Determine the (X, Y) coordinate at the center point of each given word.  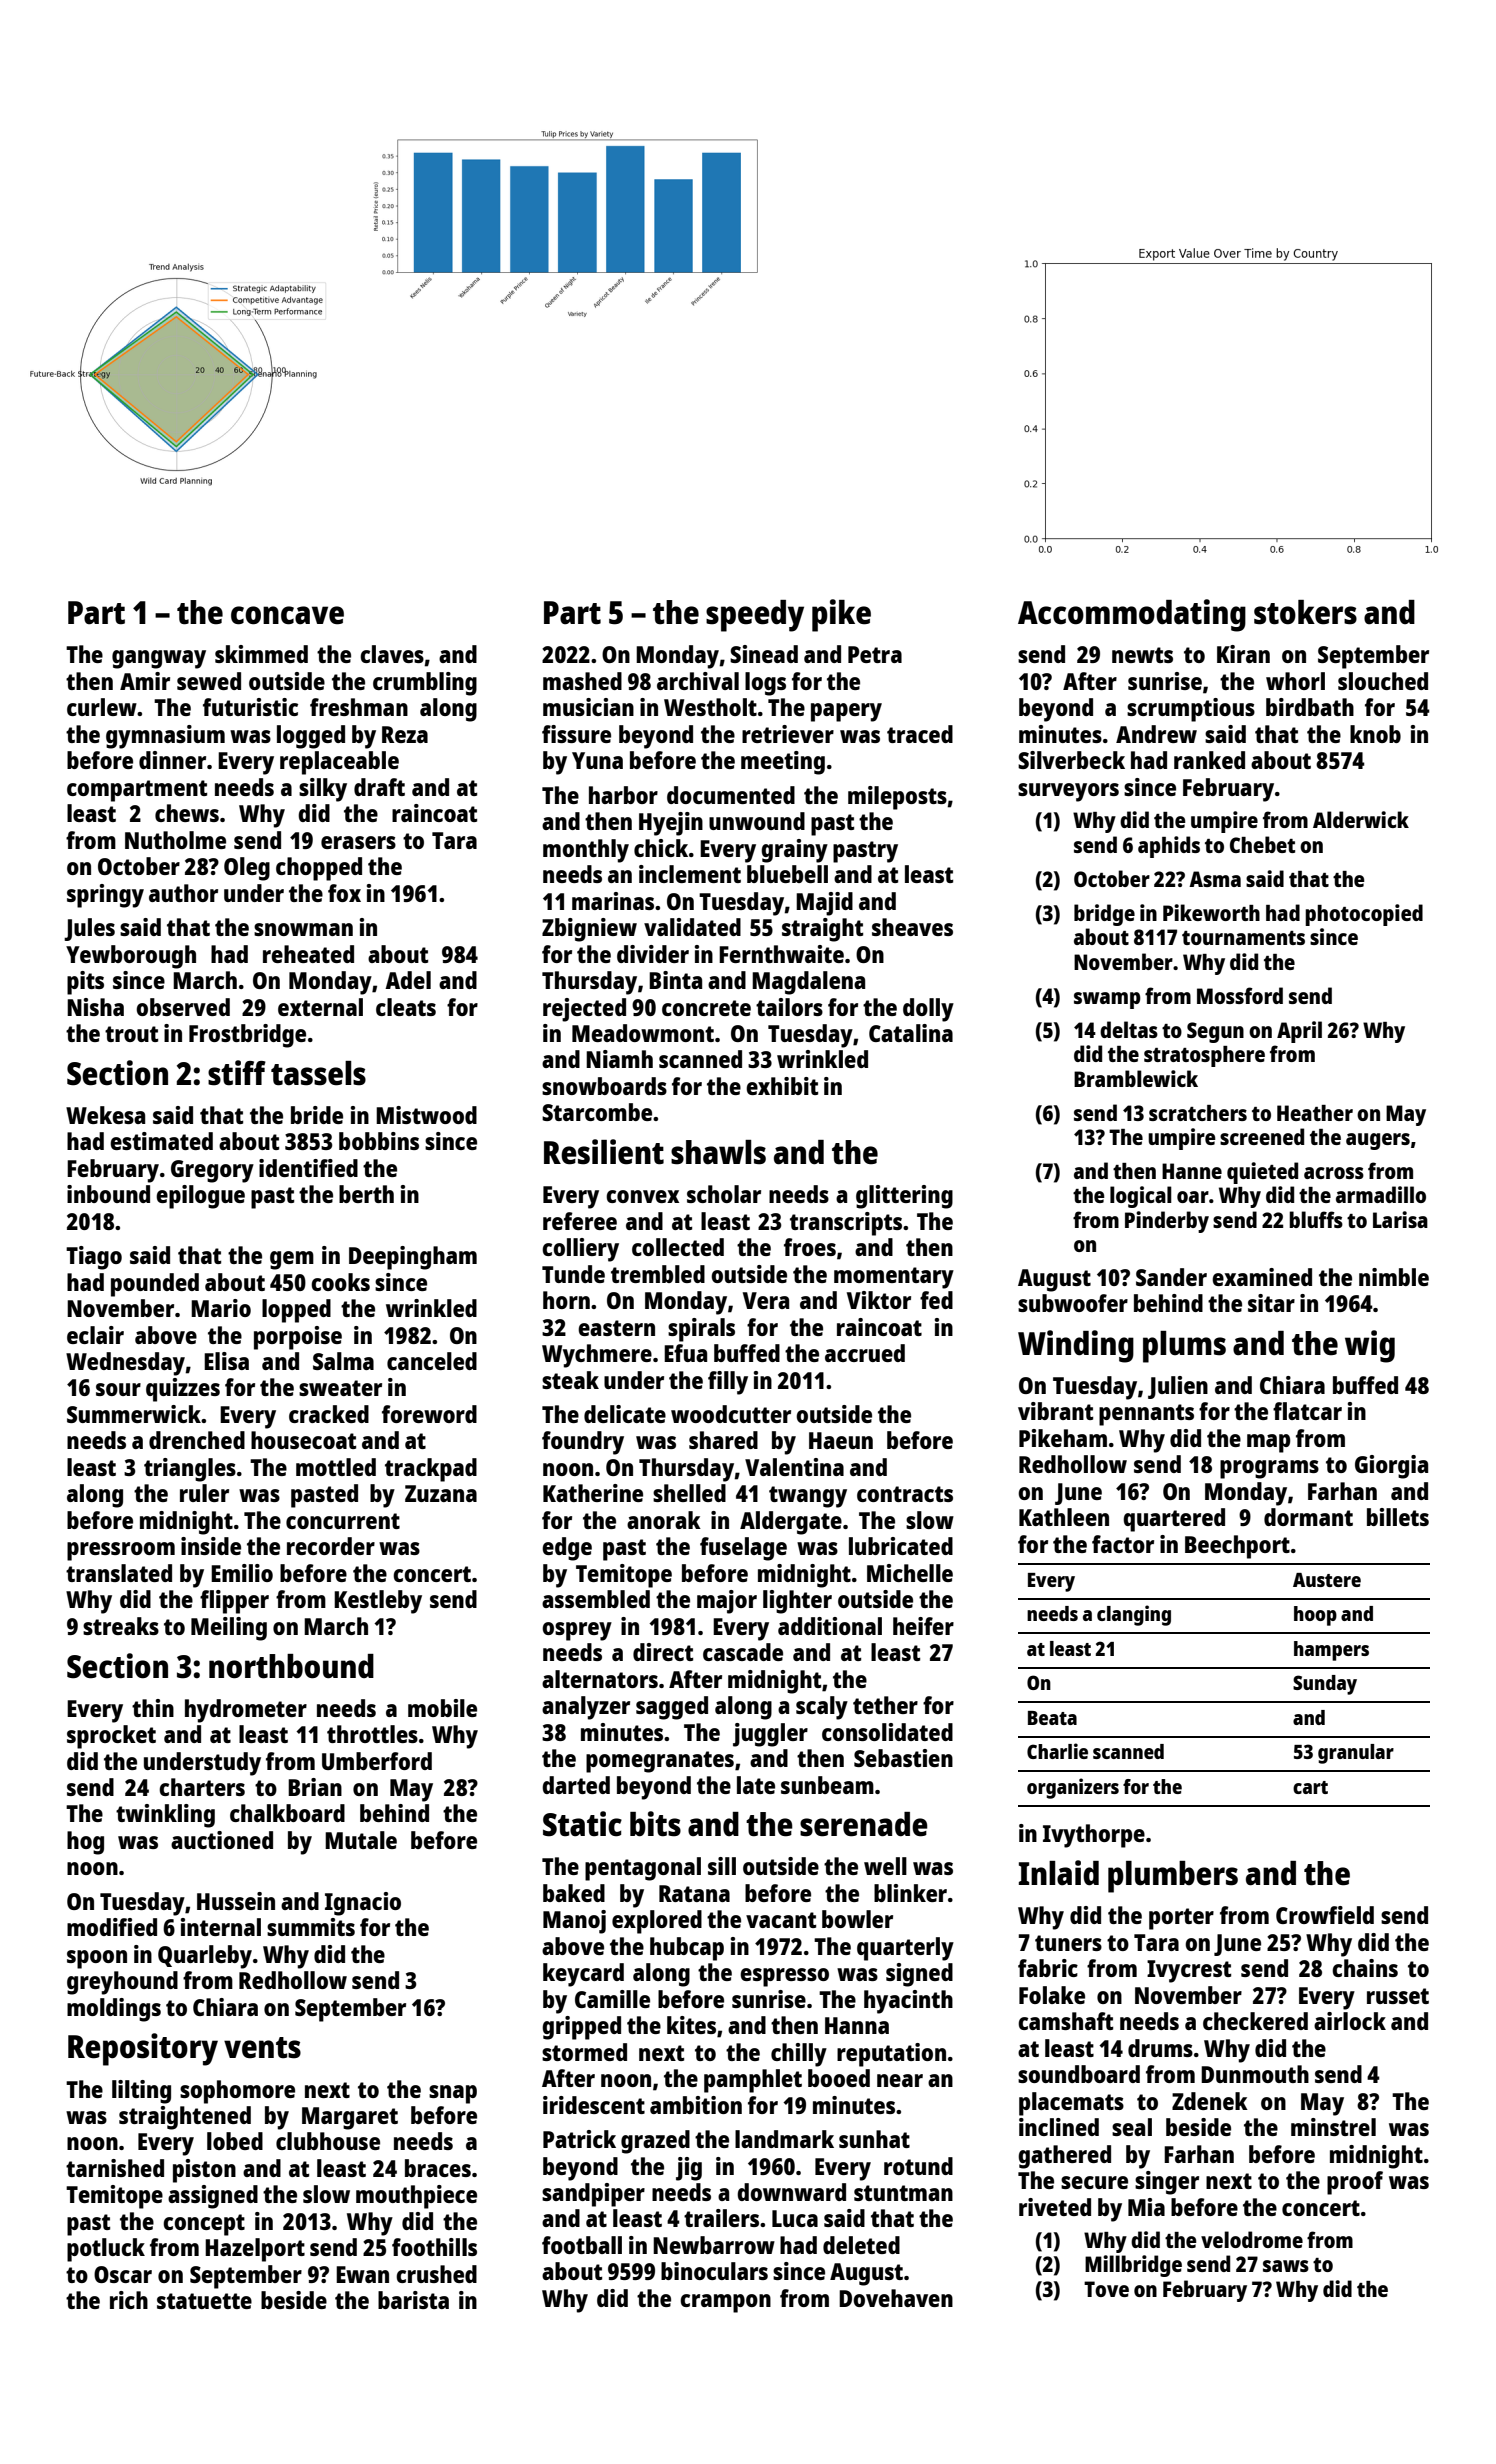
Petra (875, 654)
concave (287, 615)
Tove (1106, 2289)
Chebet (1262, 844)
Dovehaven (896, 2298)
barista (413, 2300)
